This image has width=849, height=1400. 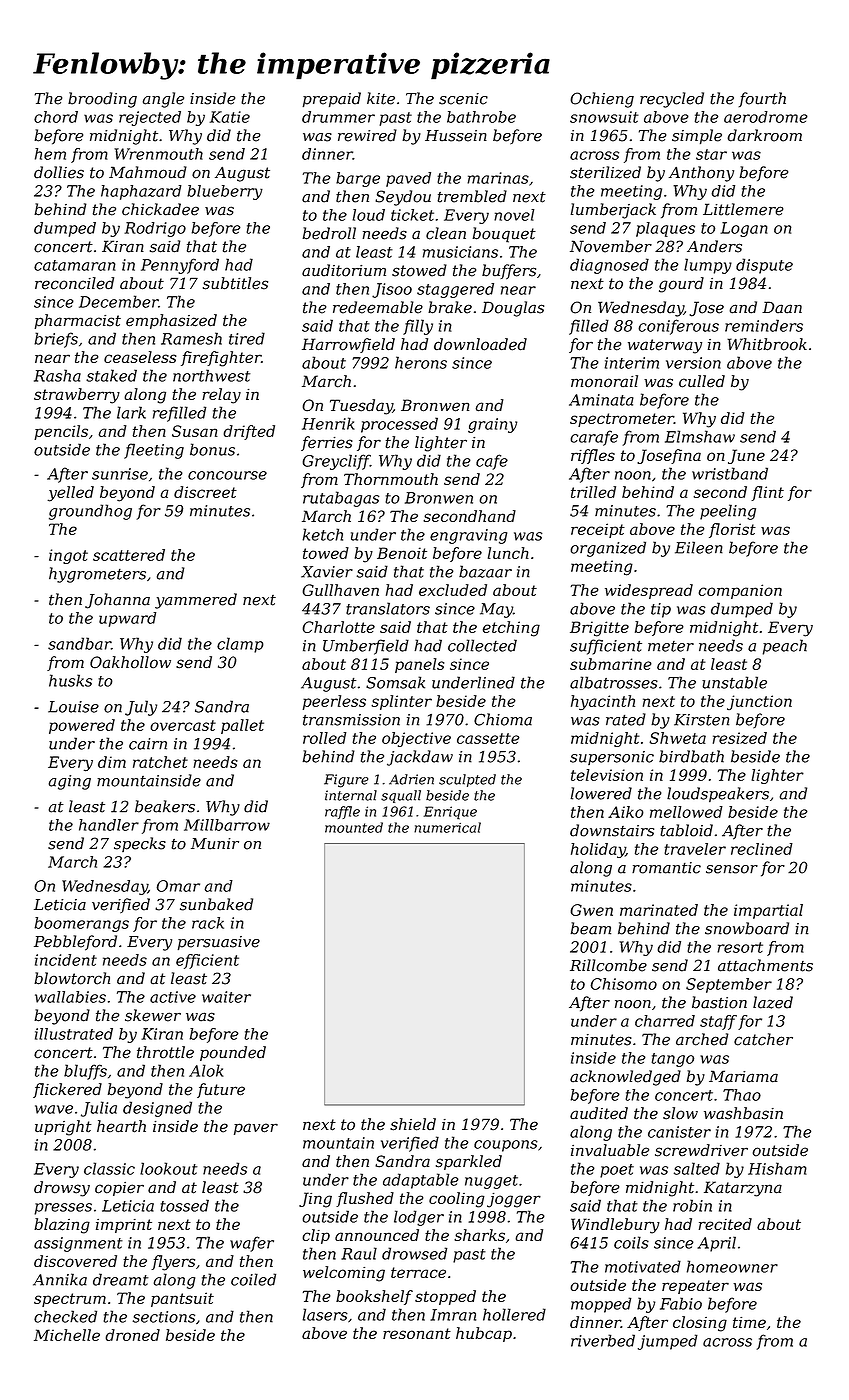 What do you see at coordinates (402, 553) in the image?
I see `Benoit` at bounding box center [402, 553].
